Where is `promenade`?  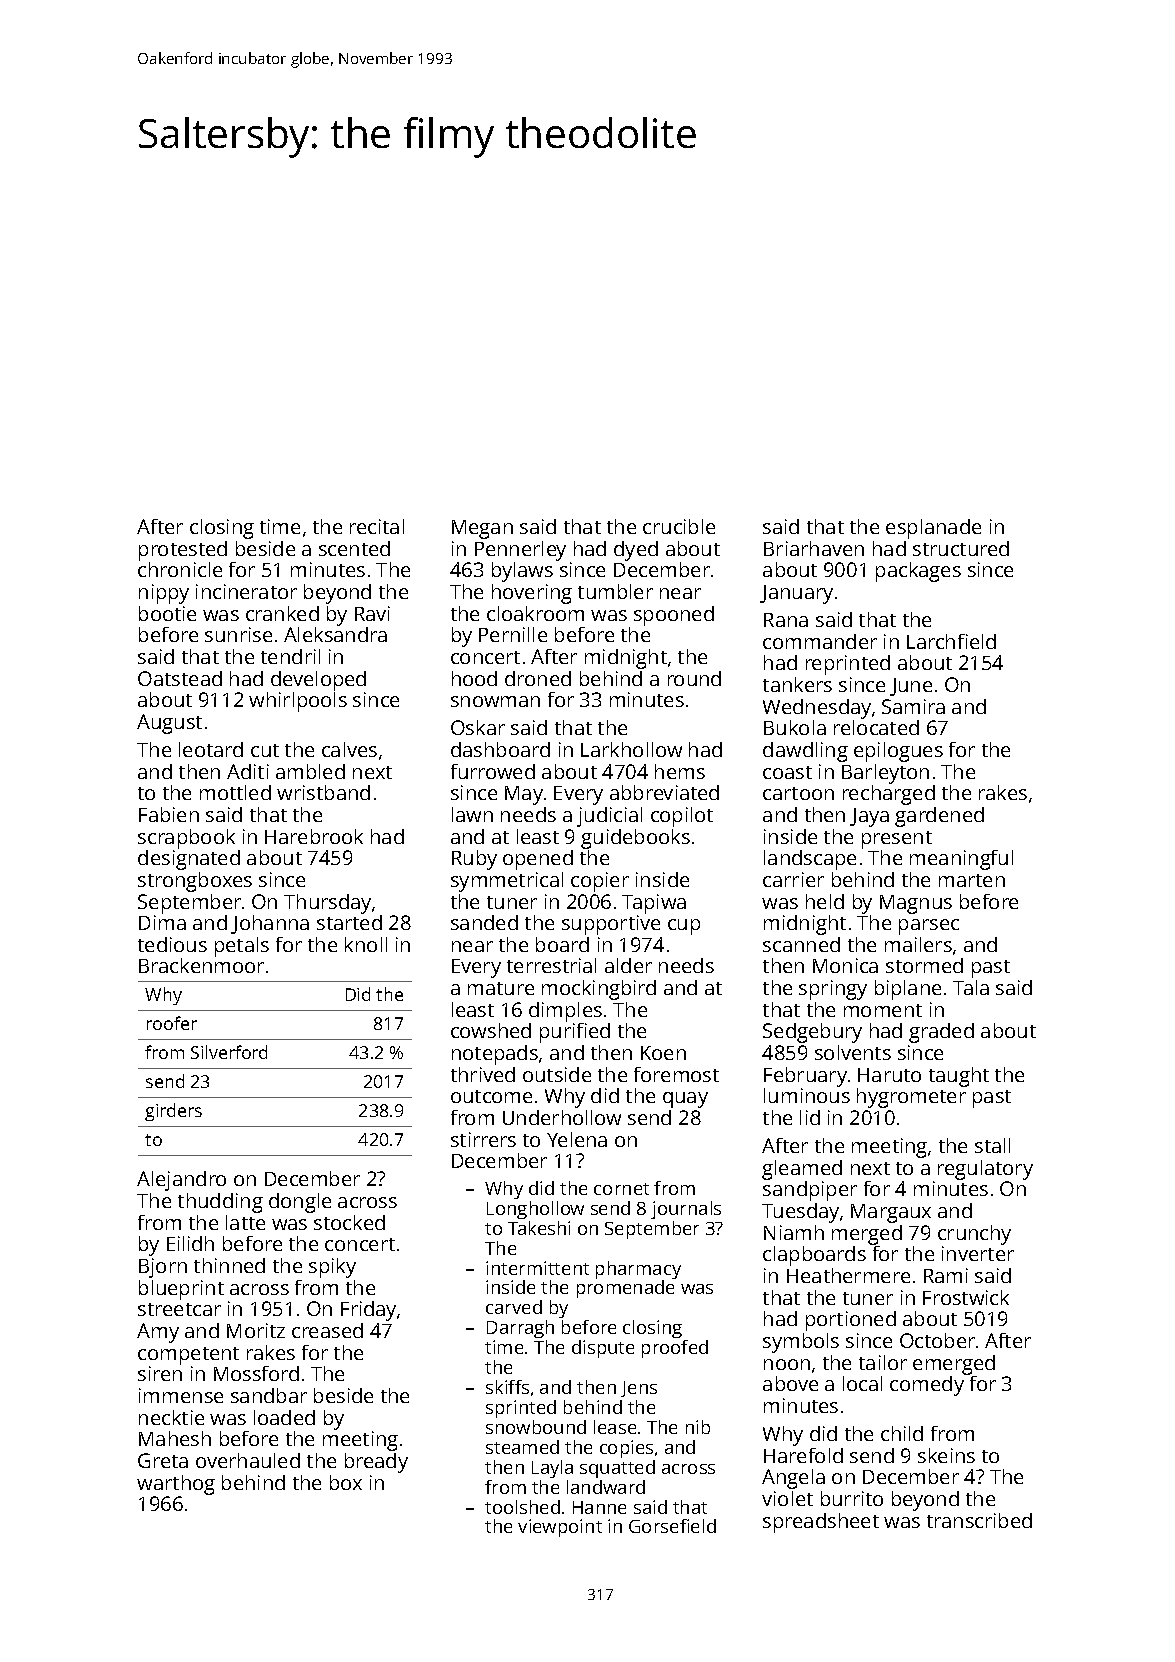
promenade is located at coordinates (625, 1289).
